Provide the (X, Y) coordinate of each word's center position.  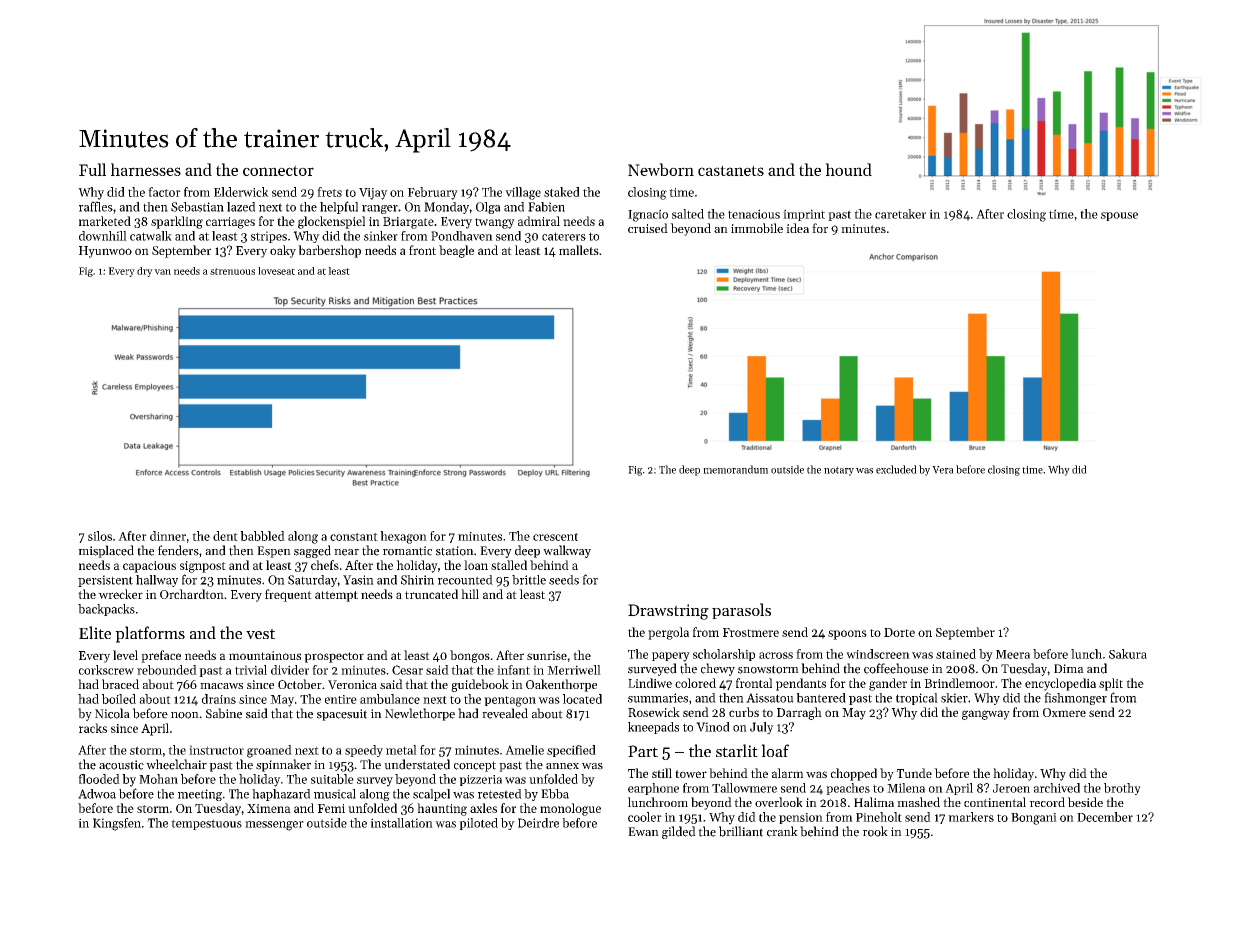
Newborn (661, 169)
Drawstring (668, 612)
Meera (1013, 654)
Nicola (112, 713)
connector (278, 170)
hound (848, 169)
